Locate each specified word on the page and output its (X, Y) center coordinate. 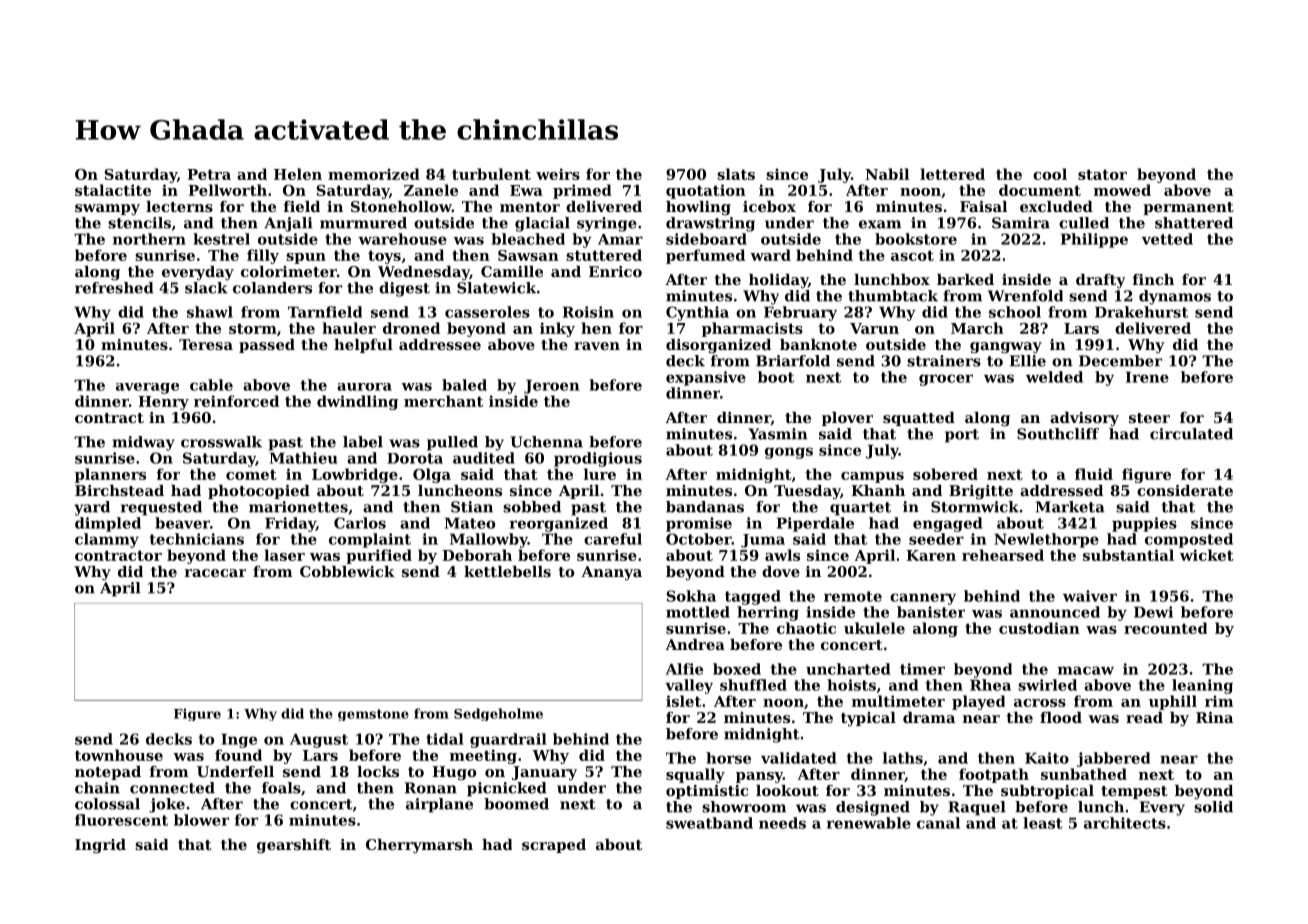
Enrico (615, 271)
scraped (554, 846)
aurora (364, 387)
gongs (789, 453)
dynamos (1175, 297)
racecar (215, 573)
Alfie (684, 669)
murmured (363, 223)
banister (931, 612)
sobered (945, 474)
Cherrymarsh (419, 846)
